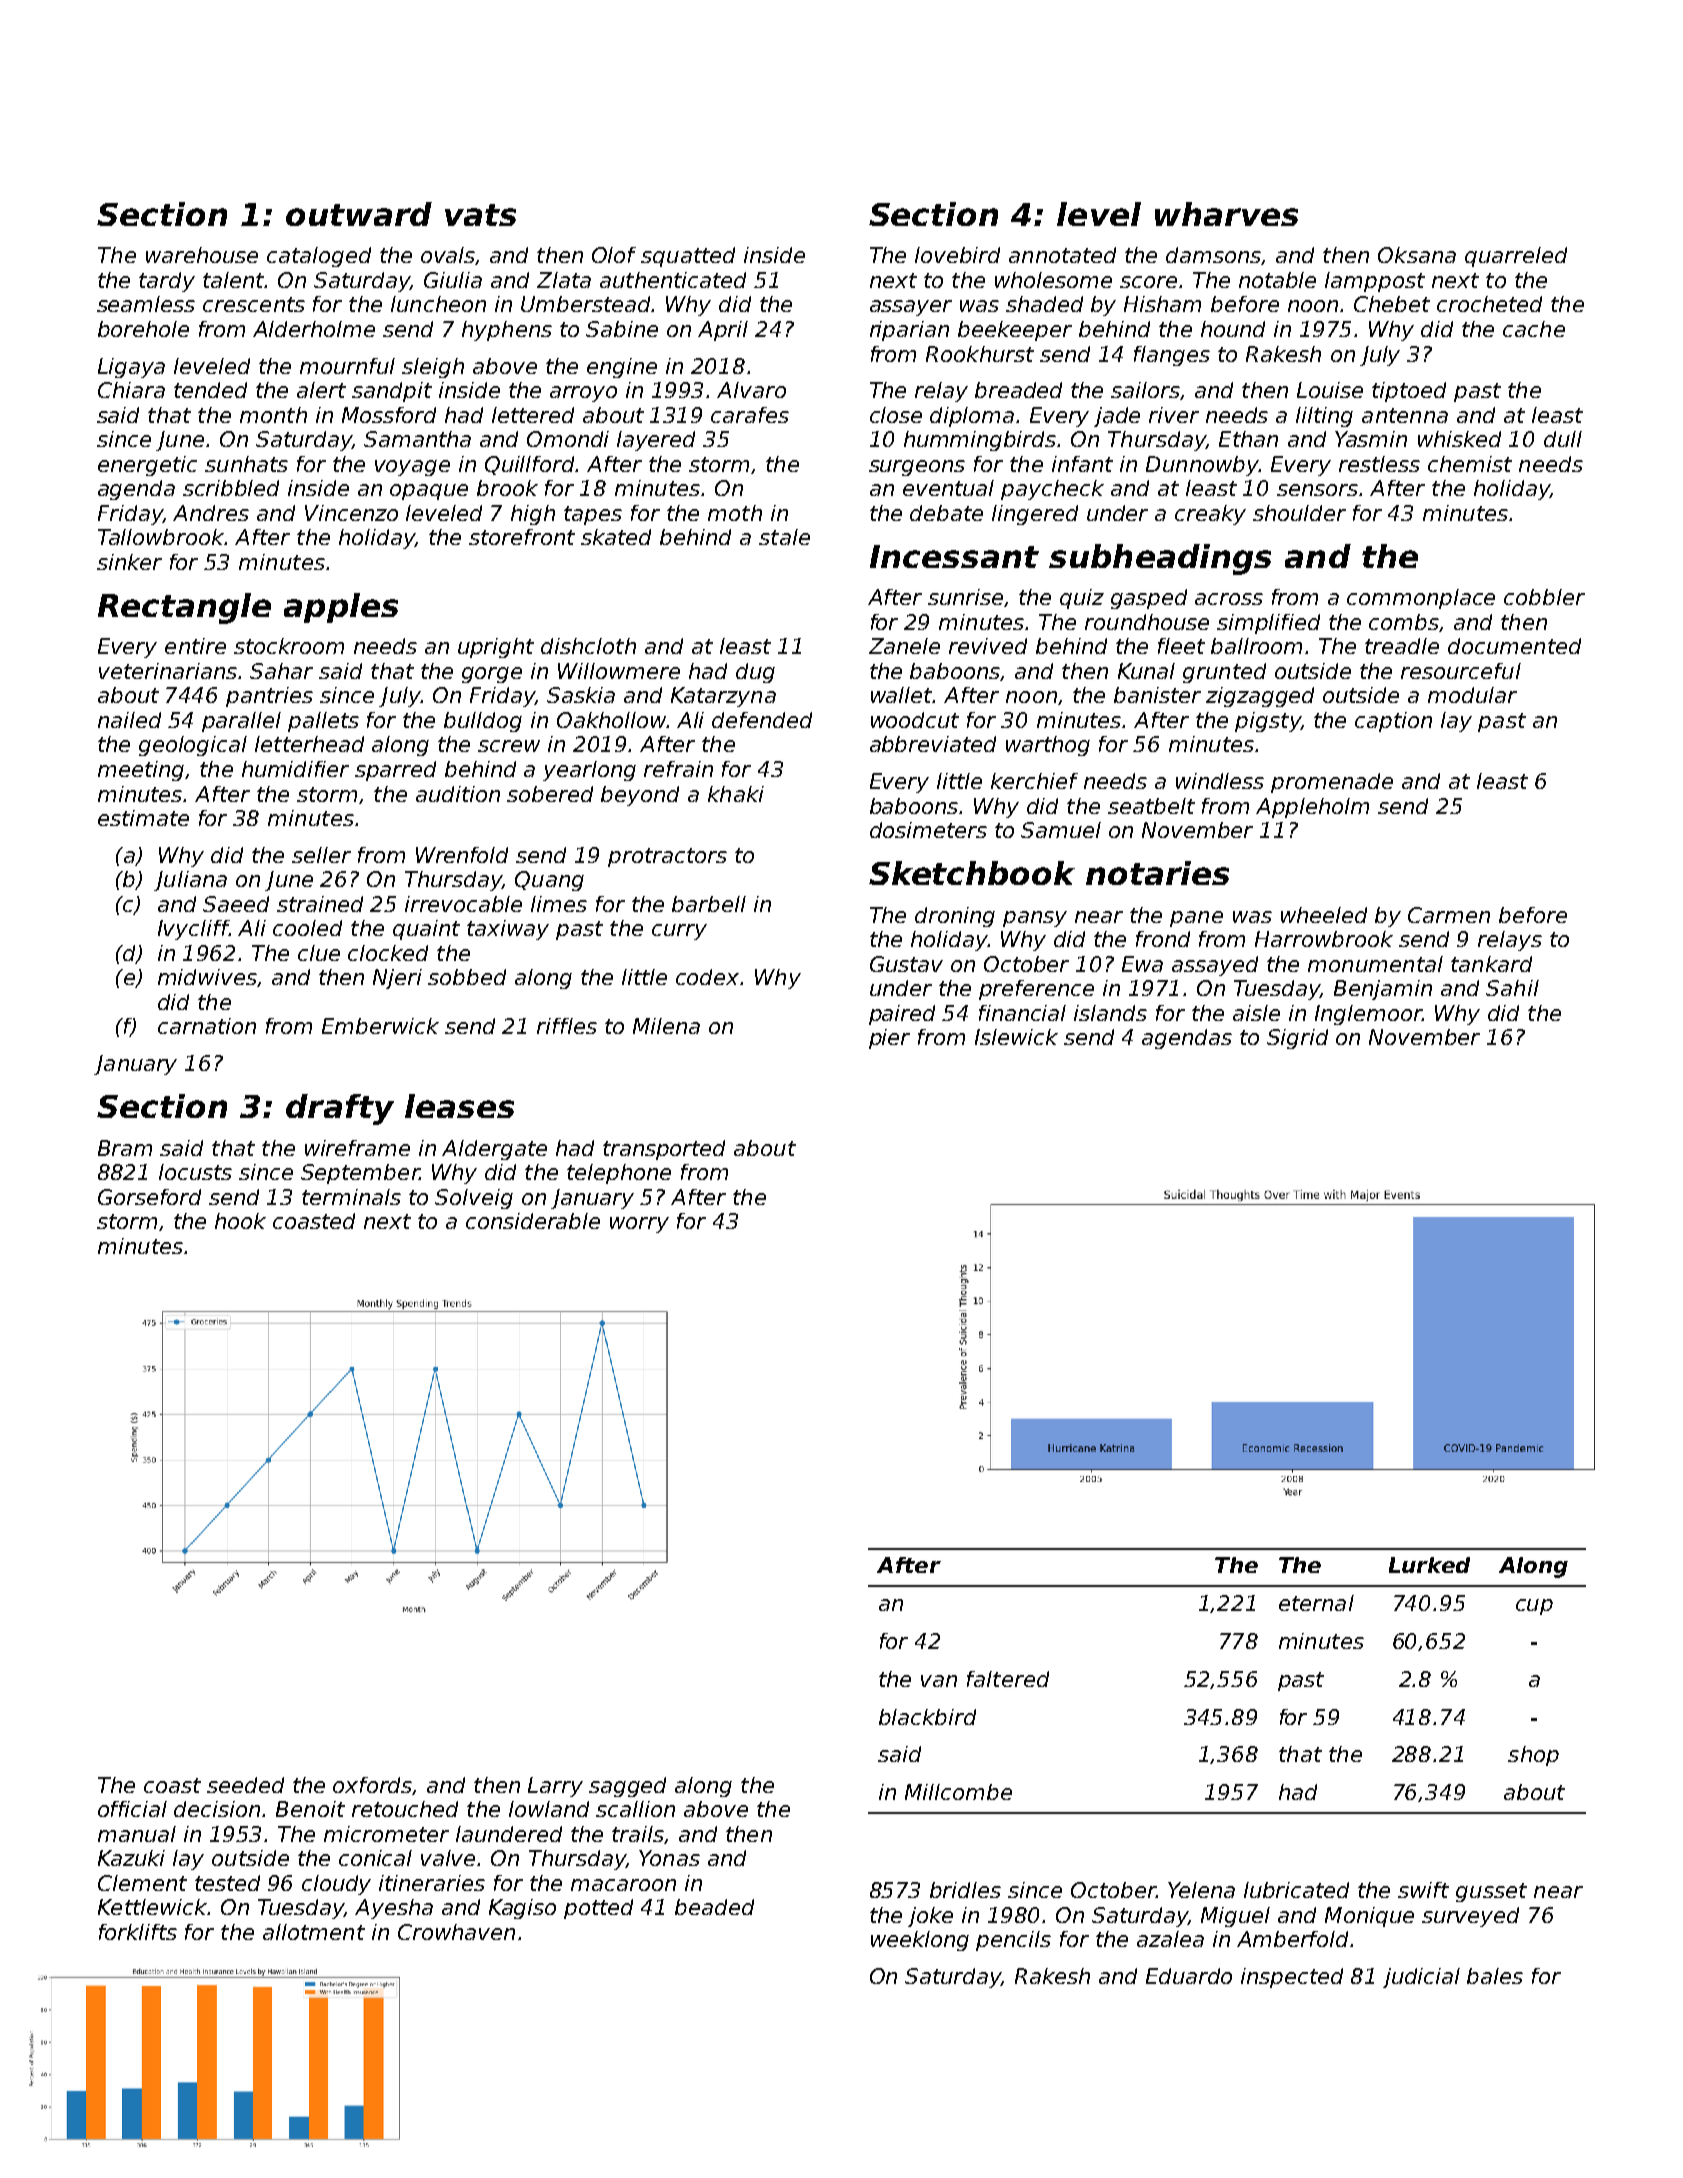 Image resolution: width=1683 pixels, height=2178 pixels. Describe the element at coordinates (1226, 214) in the image. I see `wharves` at that location.
